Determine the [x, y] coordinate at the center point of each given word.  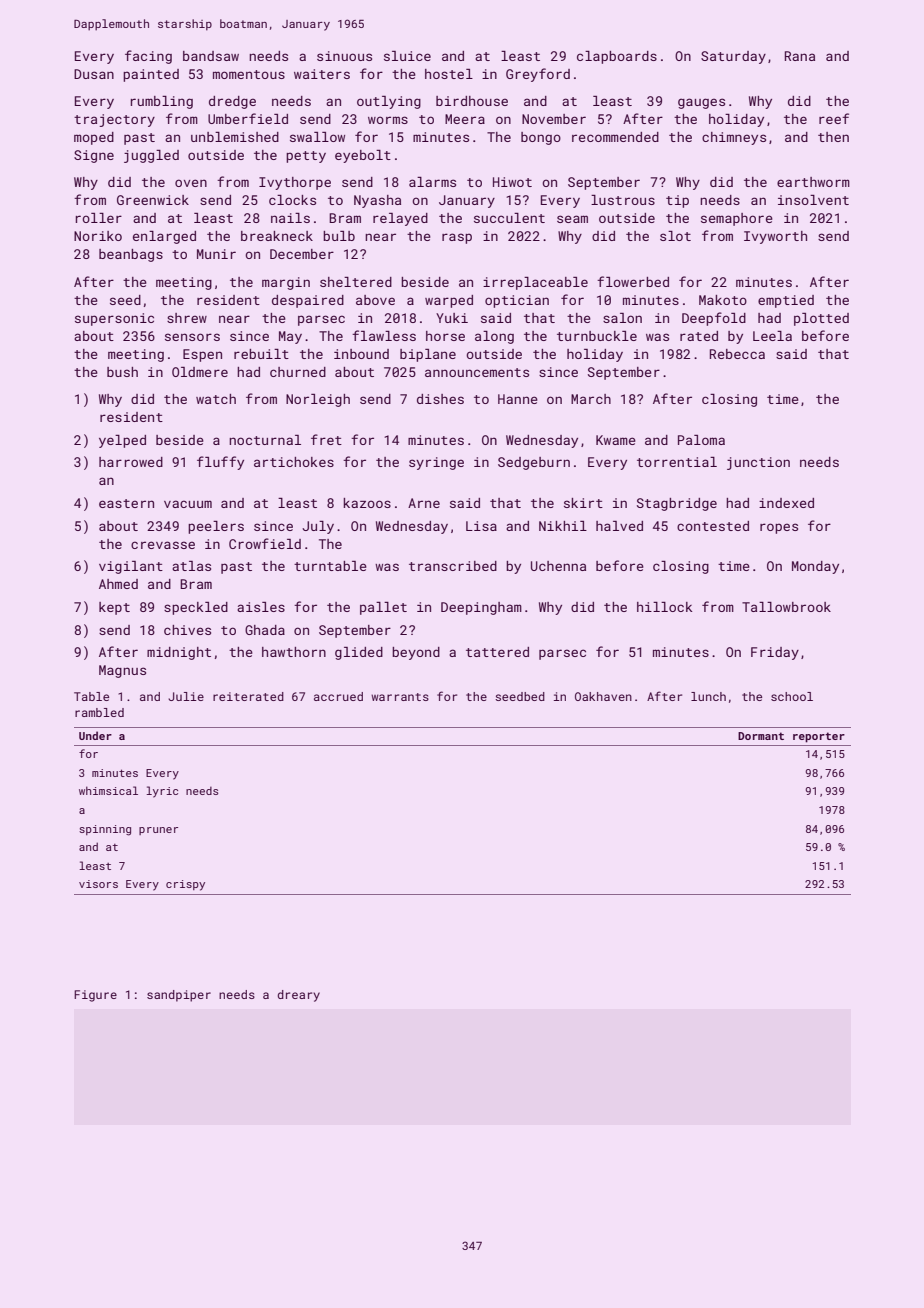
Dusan [94, 74]
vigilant [131, 567]
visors [98, 884]
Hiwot [512, 182]
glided [359, 653]
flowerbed [633, 281]
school [792, 696]
